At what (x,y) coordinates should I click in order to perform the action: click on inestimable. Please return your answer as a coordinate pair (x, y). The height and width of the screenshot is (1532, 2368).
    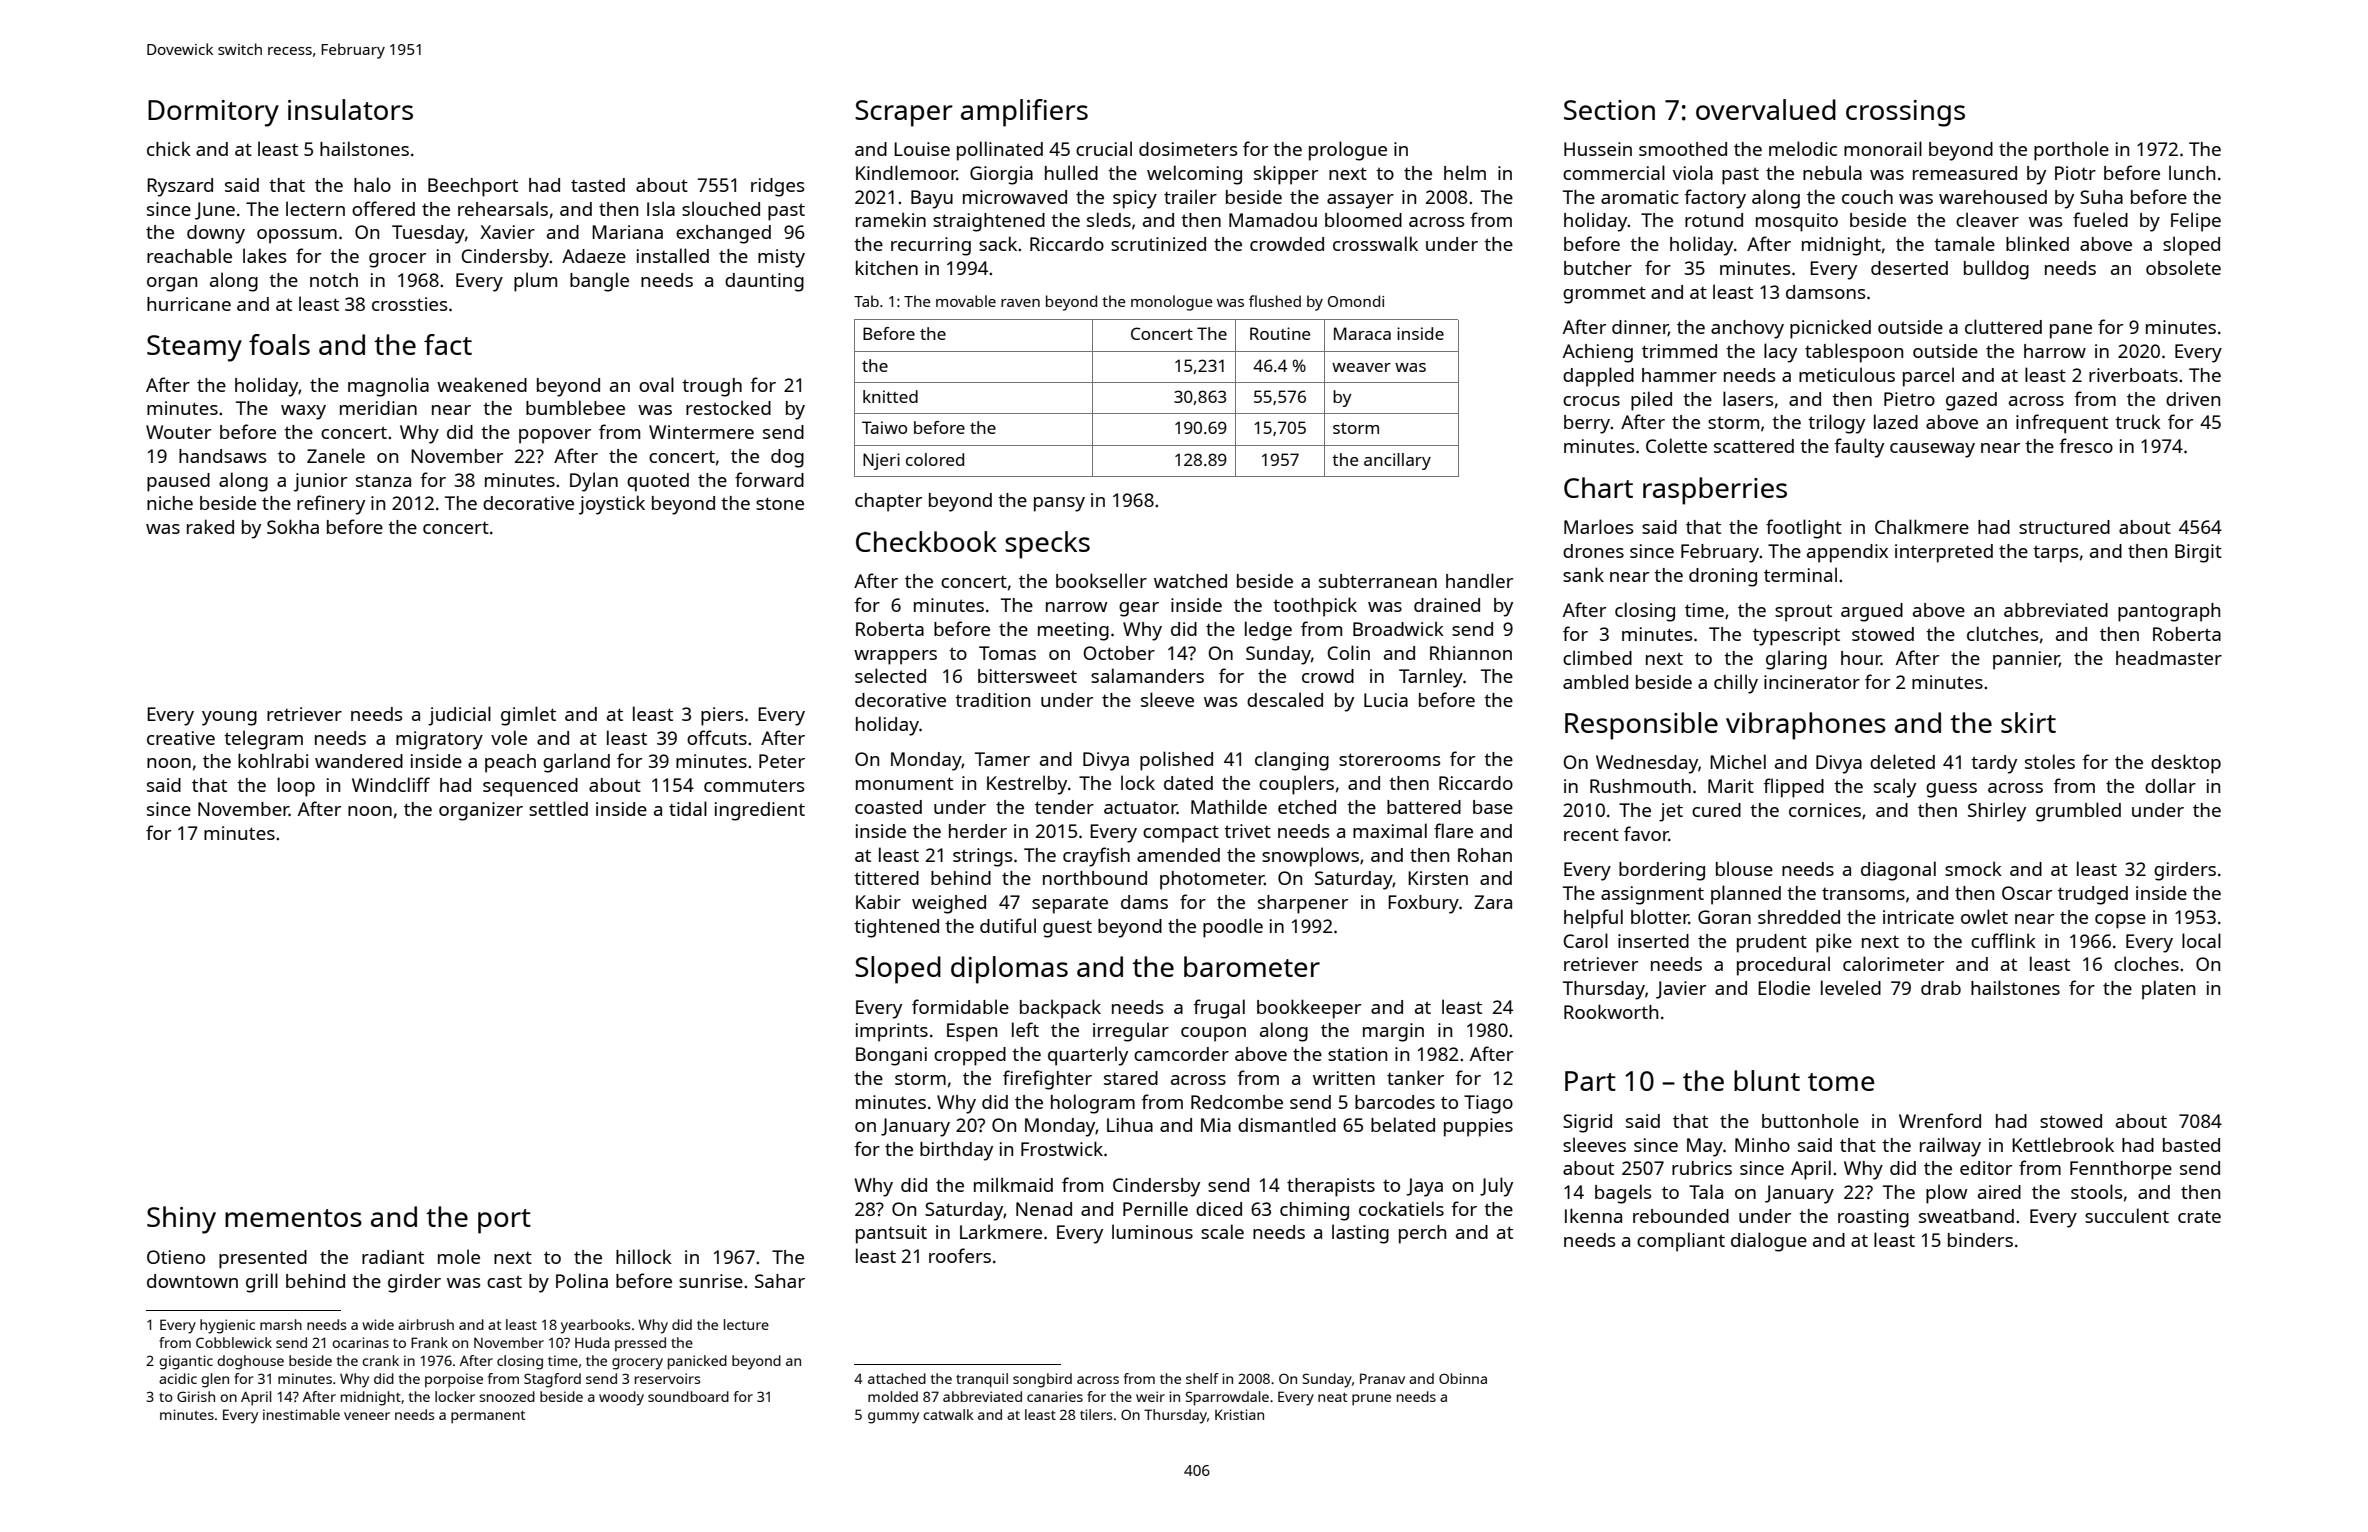
    Looking at the image, I should click on (301, 1414).
